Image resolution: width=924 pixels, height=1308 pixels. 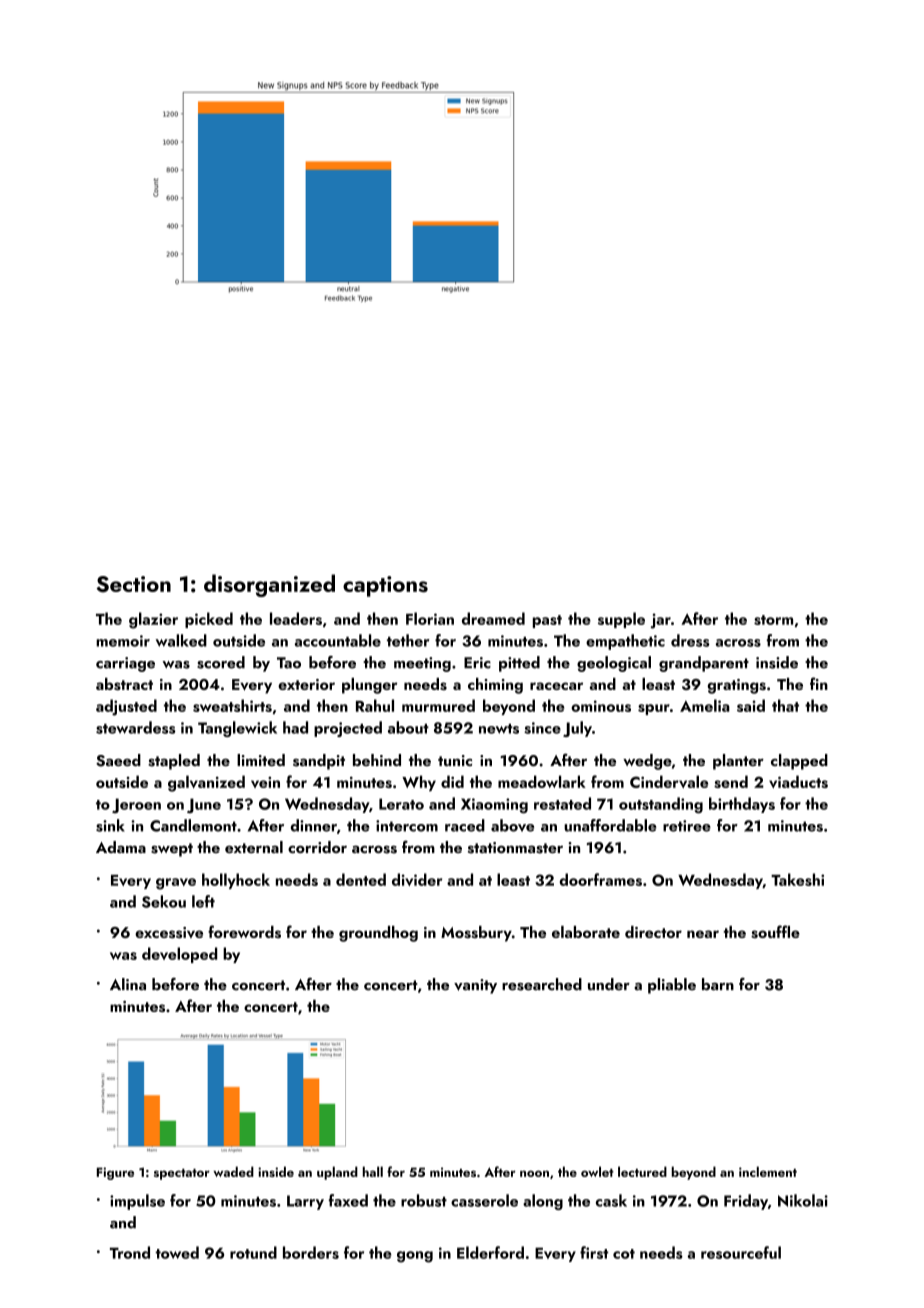 I want to click on jar, so click(x=660, y=621).
